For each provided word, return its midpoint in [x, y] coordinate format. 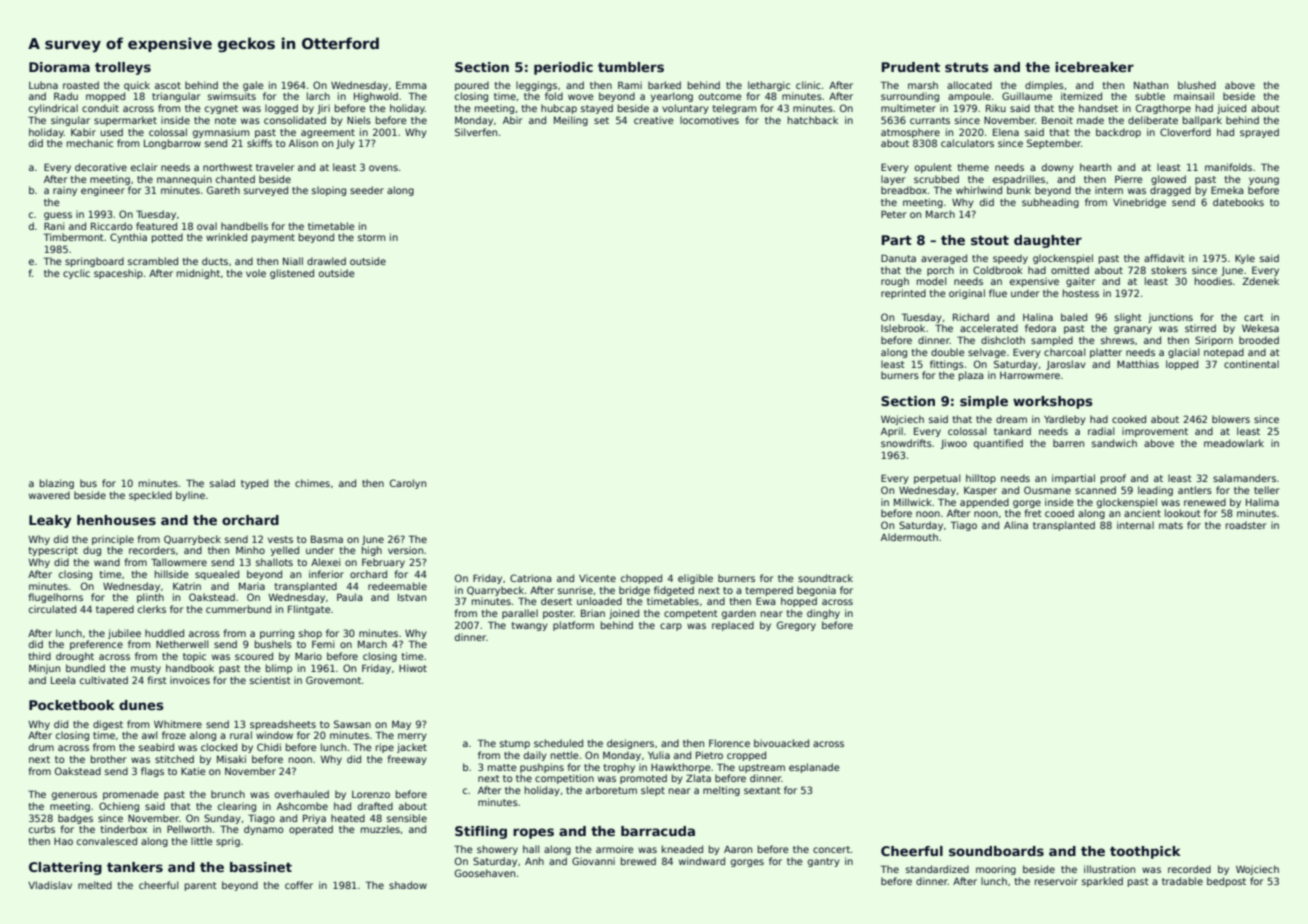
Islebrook [903, 328]
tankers [135, 867]
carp [671, 627]
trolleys [123, 68]
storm [371, 237]
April [892, 432]
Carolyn [408, 484]
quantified [998, 444]
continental [1251, 364]
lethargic [769, 86]
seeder [367, 190]
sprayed [1259, 133]
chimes [312, 483]
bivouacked [781, 743]
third [40, 656]
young [1264, 181]
